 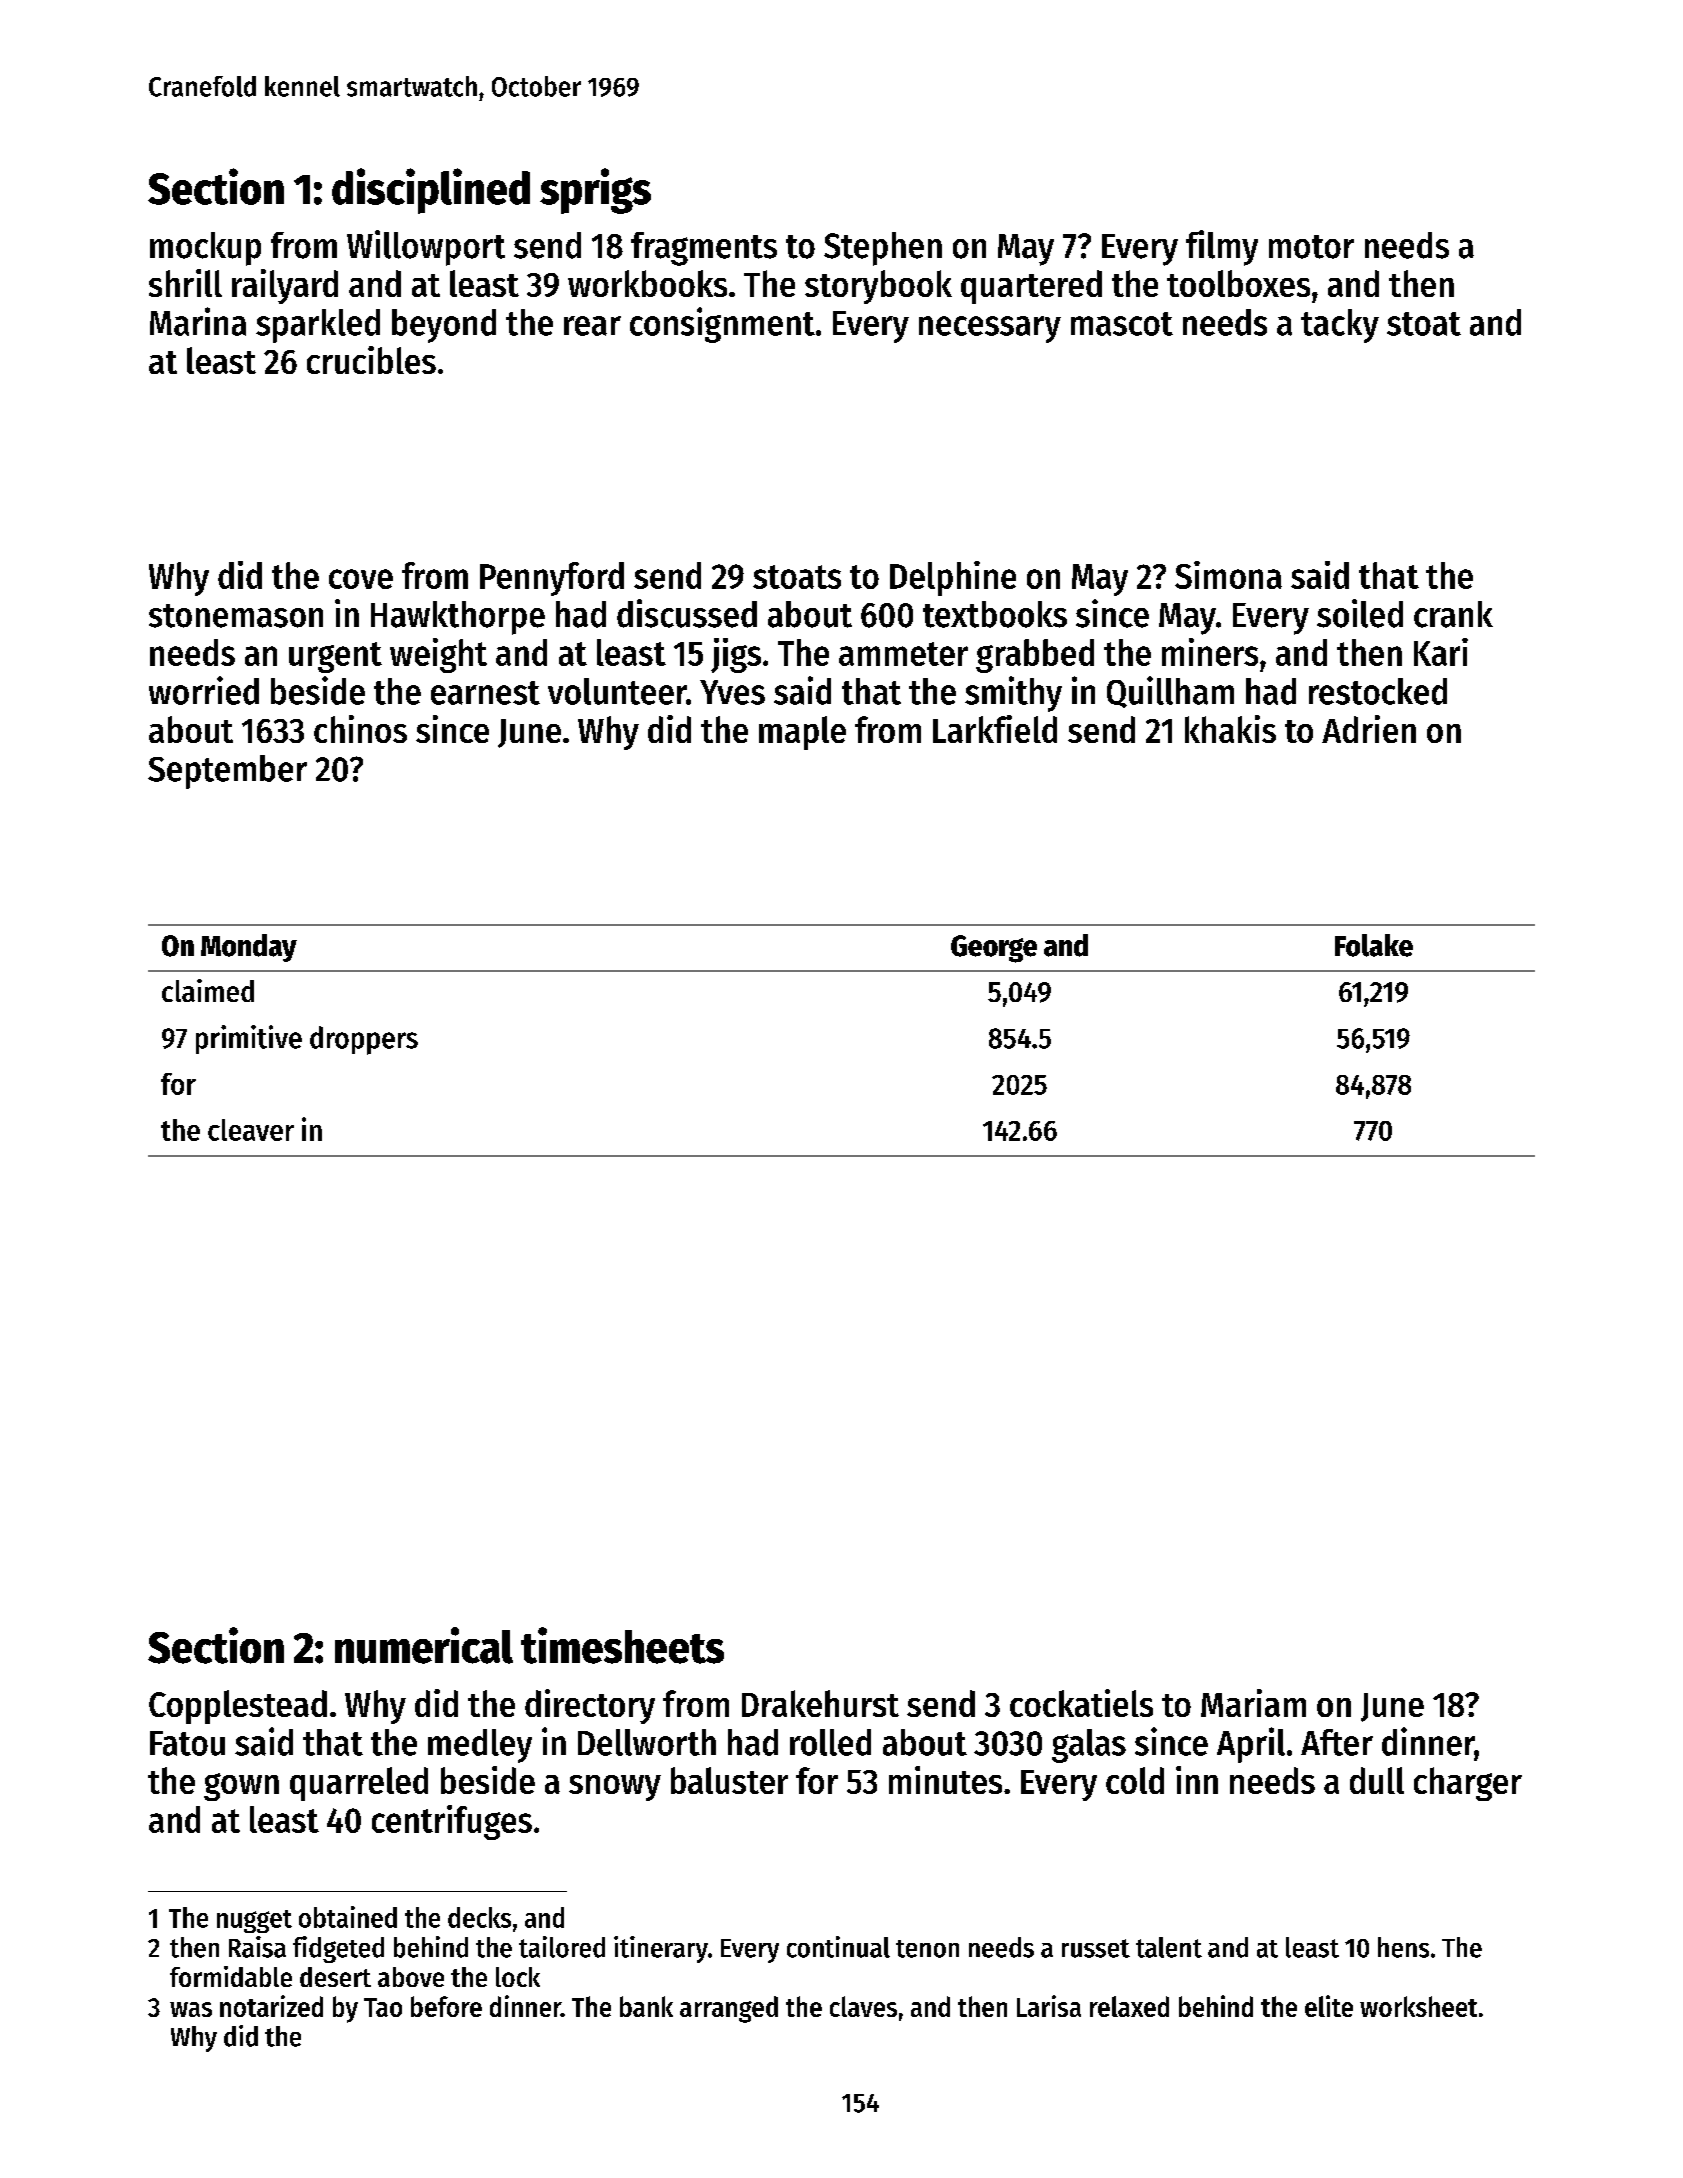 I want to click on Marina, so click(x=198, y=321).
